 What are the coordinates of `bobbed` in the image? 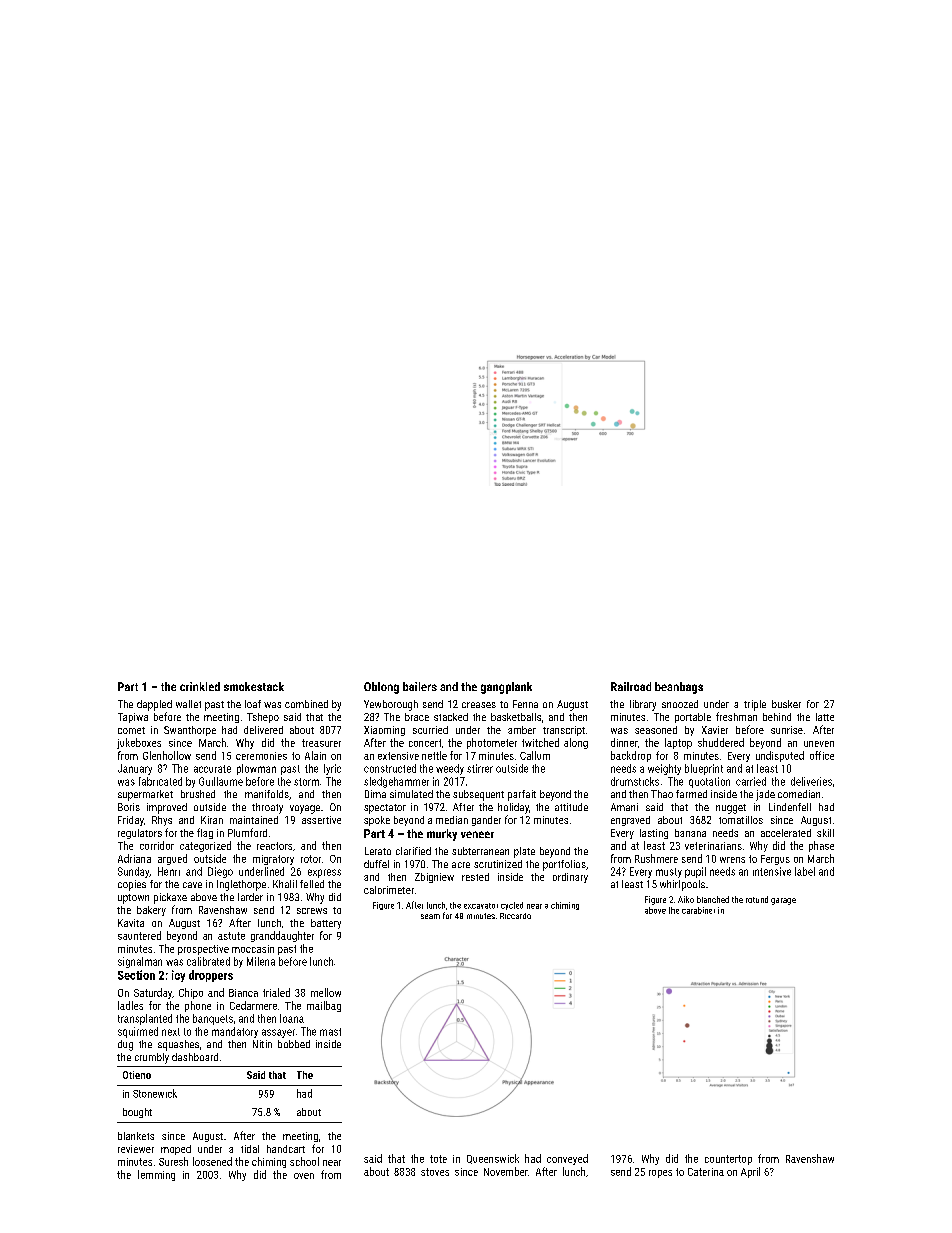 It's located at (294, 1044).
